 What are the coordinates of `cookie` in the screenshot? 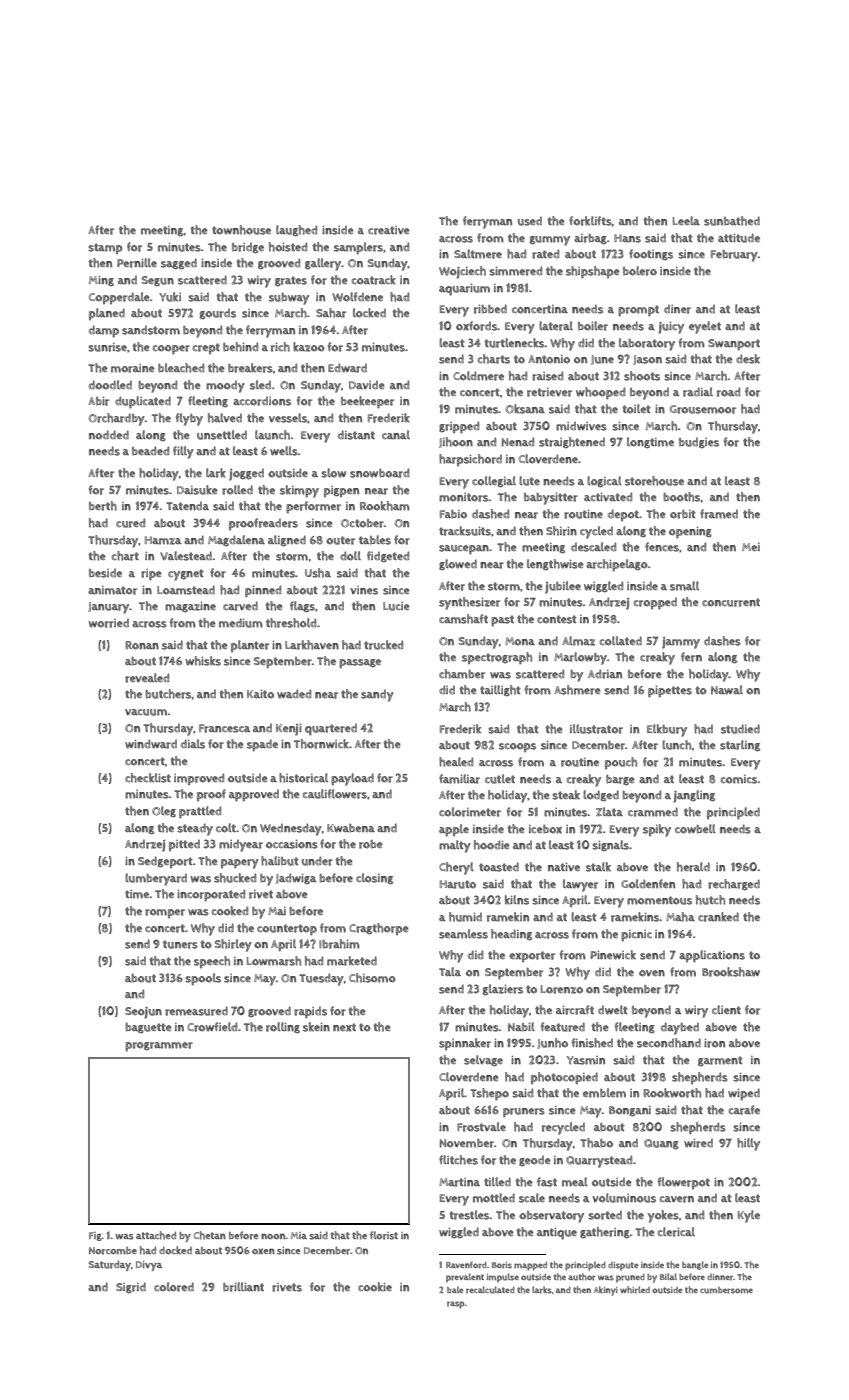 It's located at (375, 1287).
